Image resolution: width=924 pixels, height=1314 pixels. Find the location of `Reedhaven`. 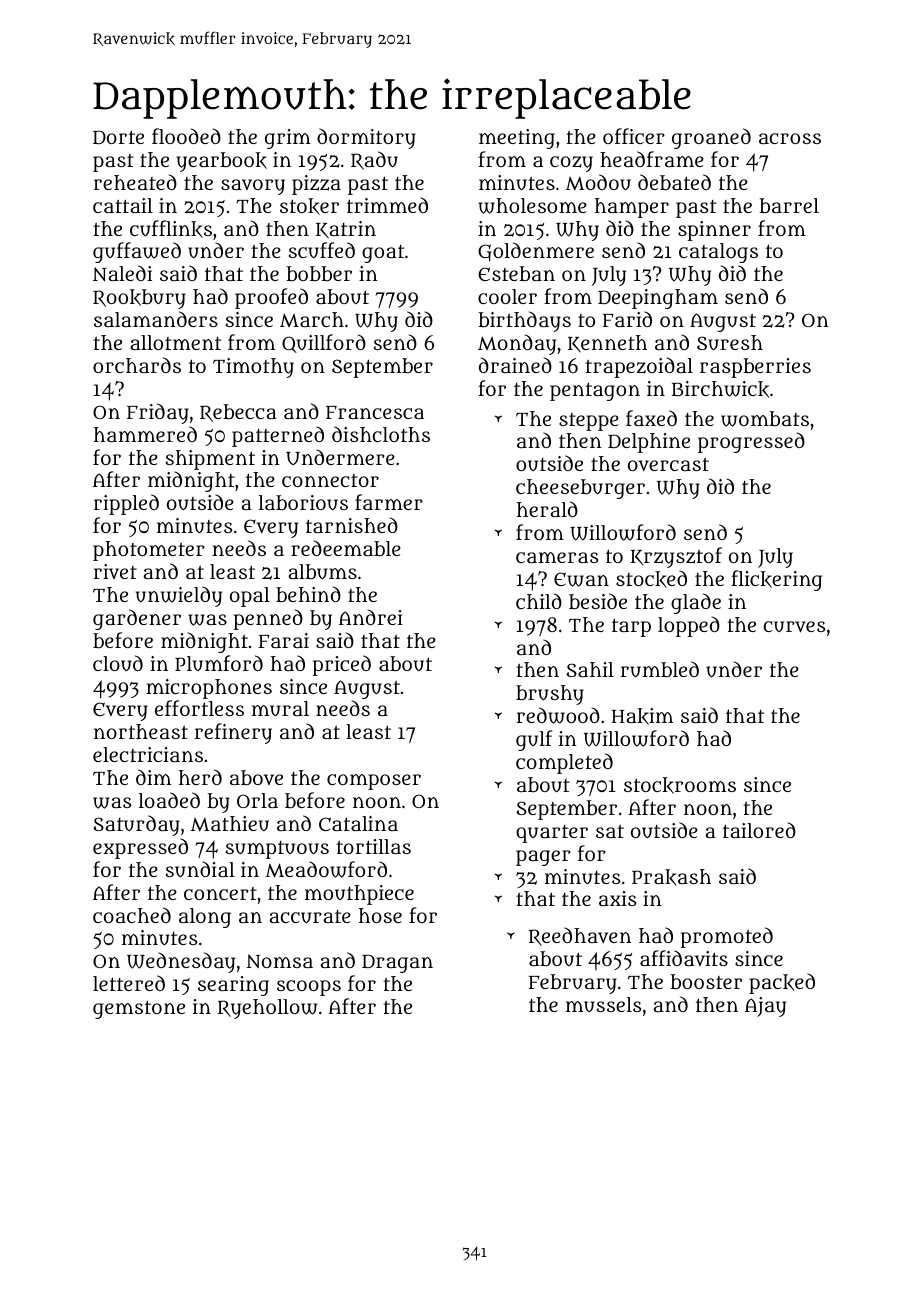

Reedhaven is located at coordinates (580, 936).
